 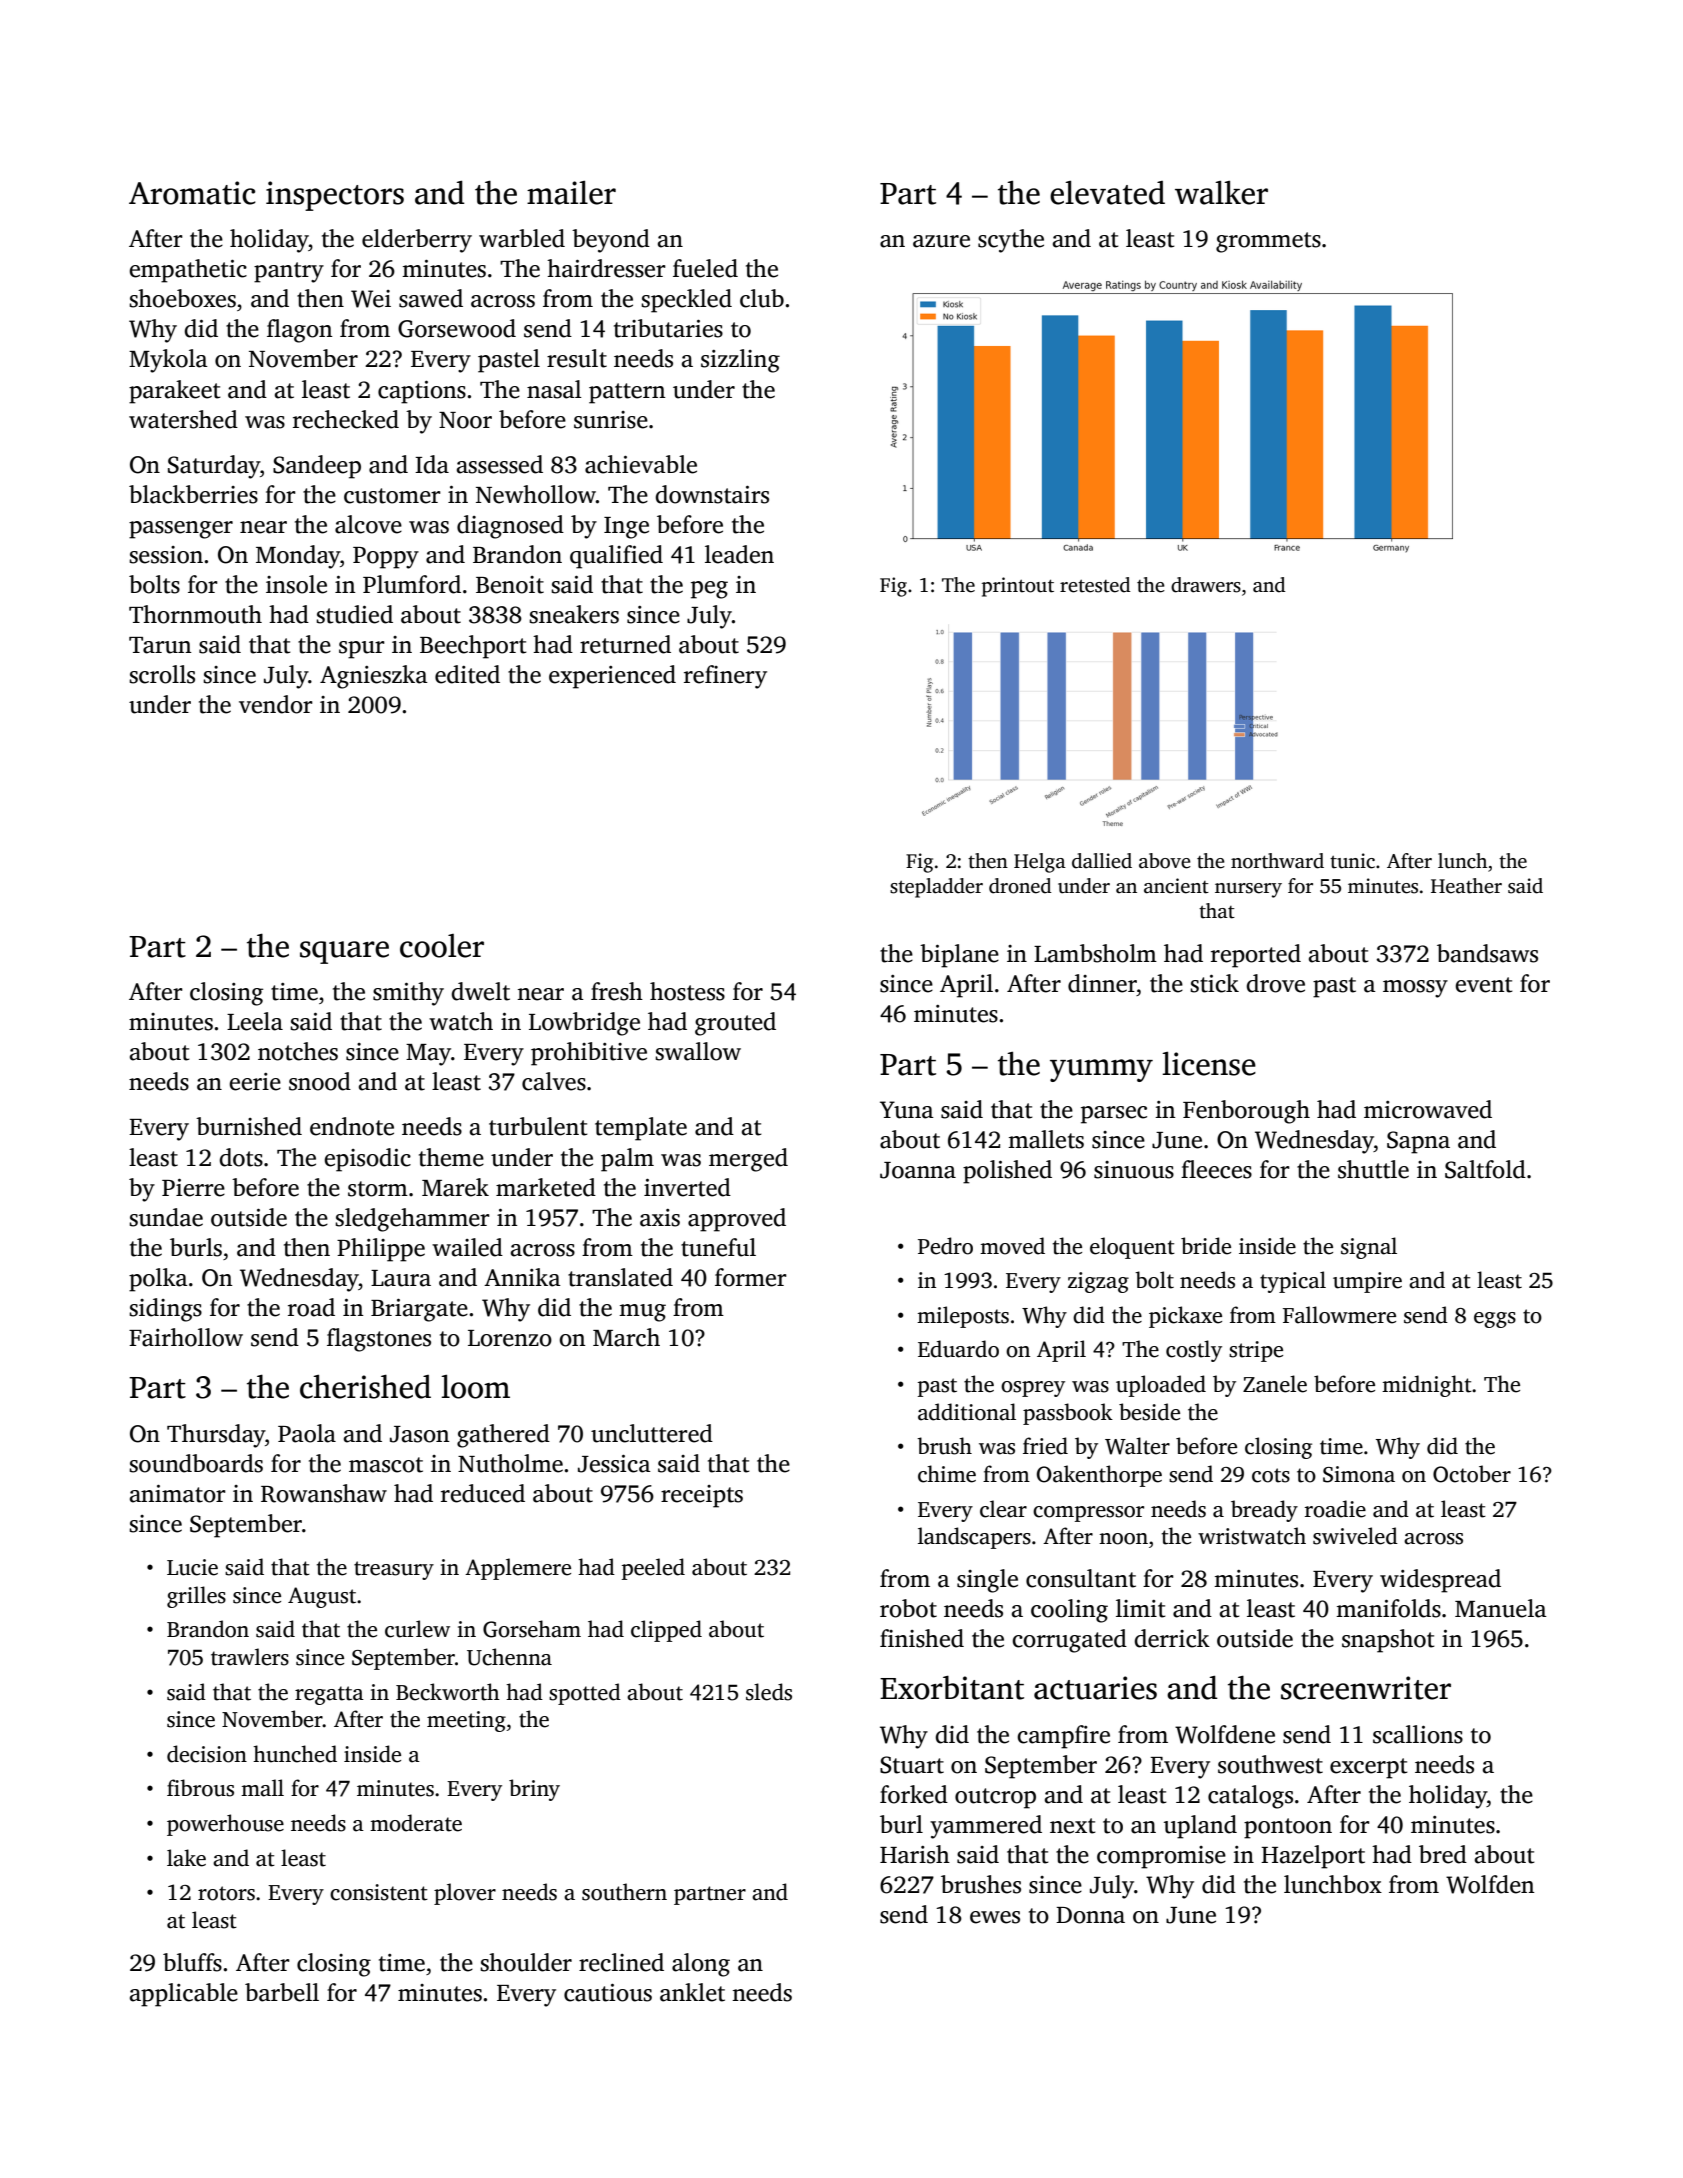 What do you see at coordinates (1007, 1172) in the screenshot?
I see `polished` at bounding box center [1007, 1172].
